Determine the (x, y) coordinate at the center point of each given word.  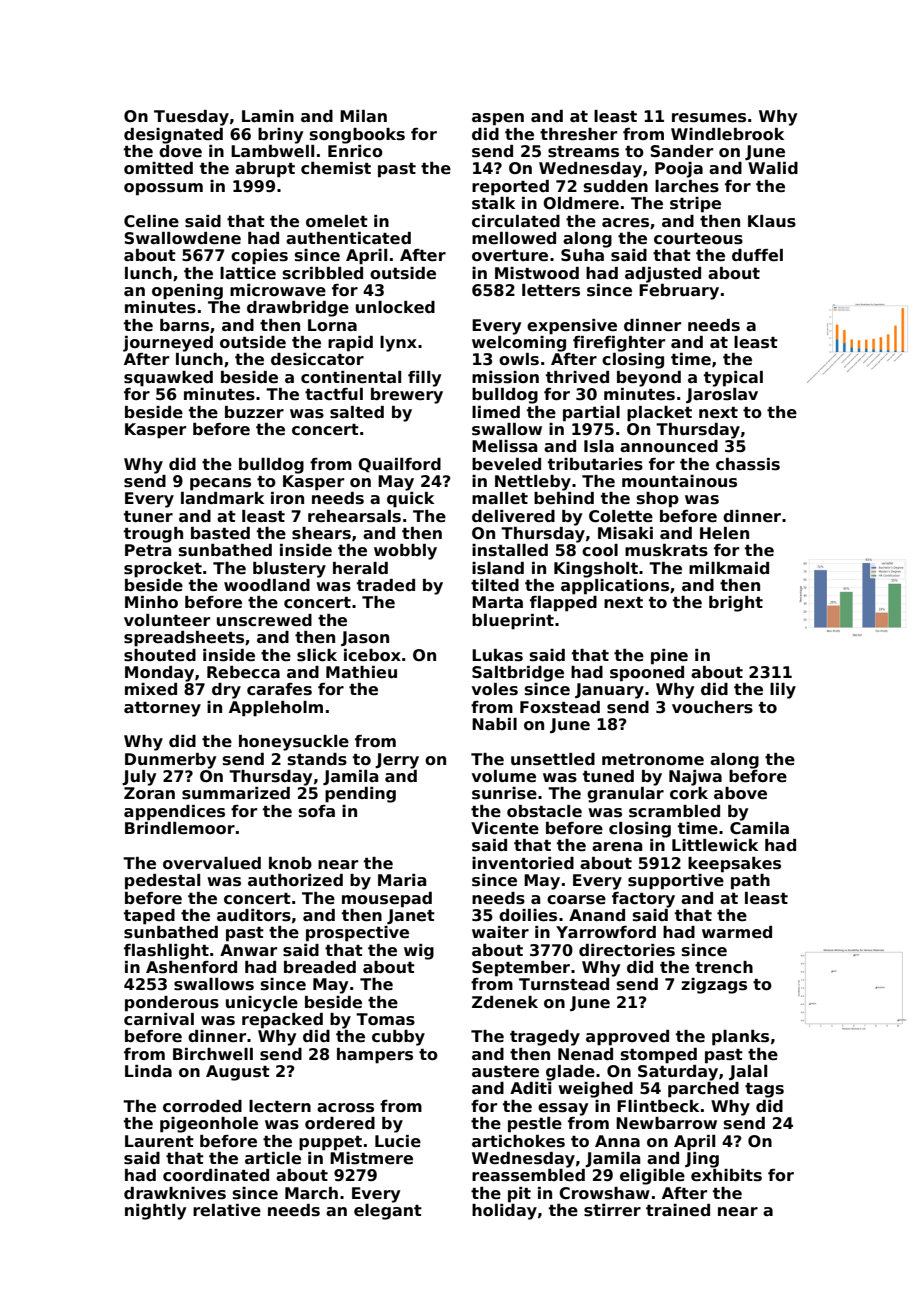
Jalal (748, 1072)
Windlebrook (727, 134)
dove (180, 151)
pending (360, 795)
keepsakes (734, 865)
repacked (282, 1021)
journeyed (168, 344)
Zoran (149, 793)
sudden (616, 186)
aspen (498, 119)
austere (505, 1072)
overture (510, 256)
